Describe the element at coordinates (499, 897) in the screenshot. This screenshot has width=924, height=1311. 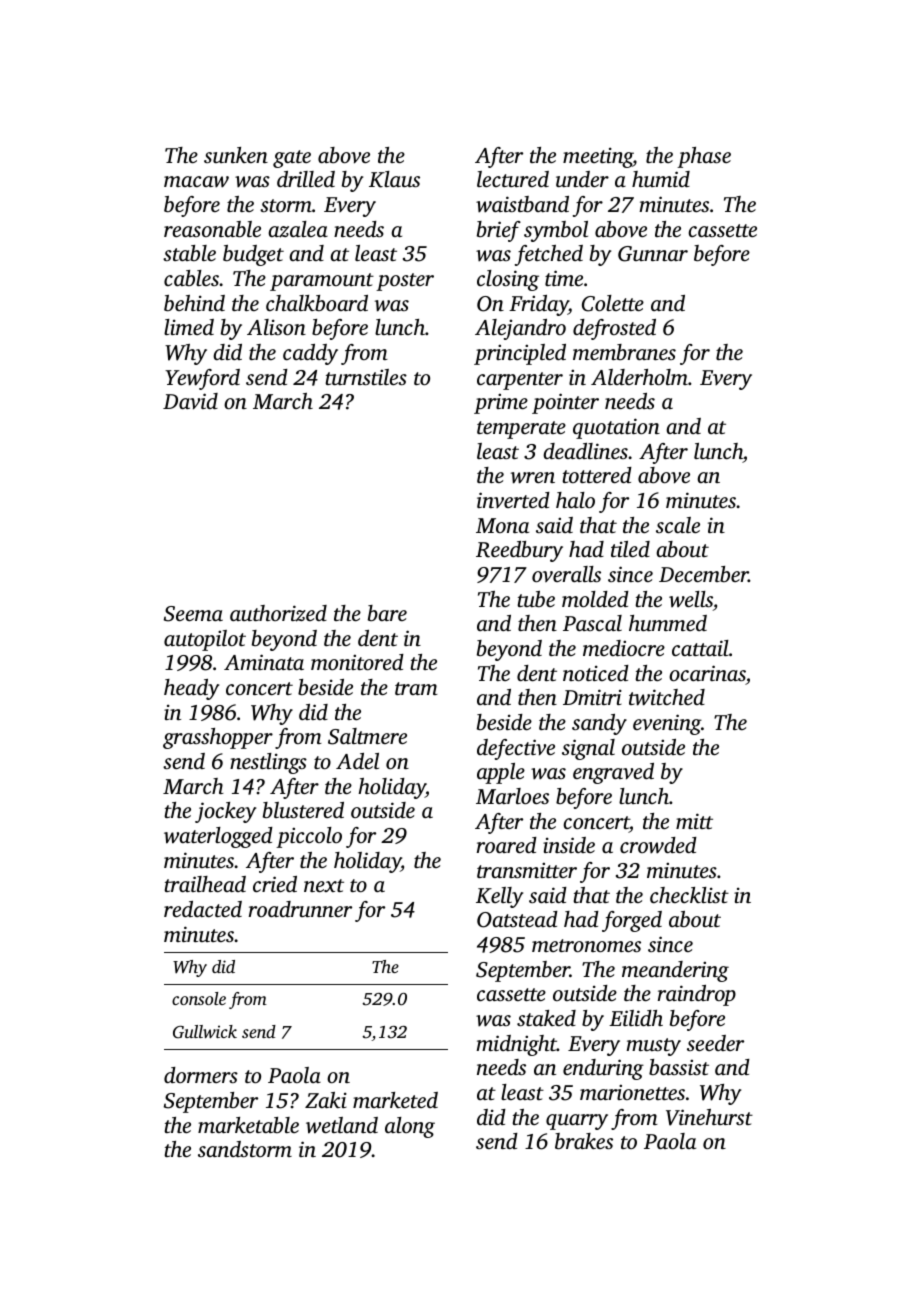
I see `Kelly` at that location.
